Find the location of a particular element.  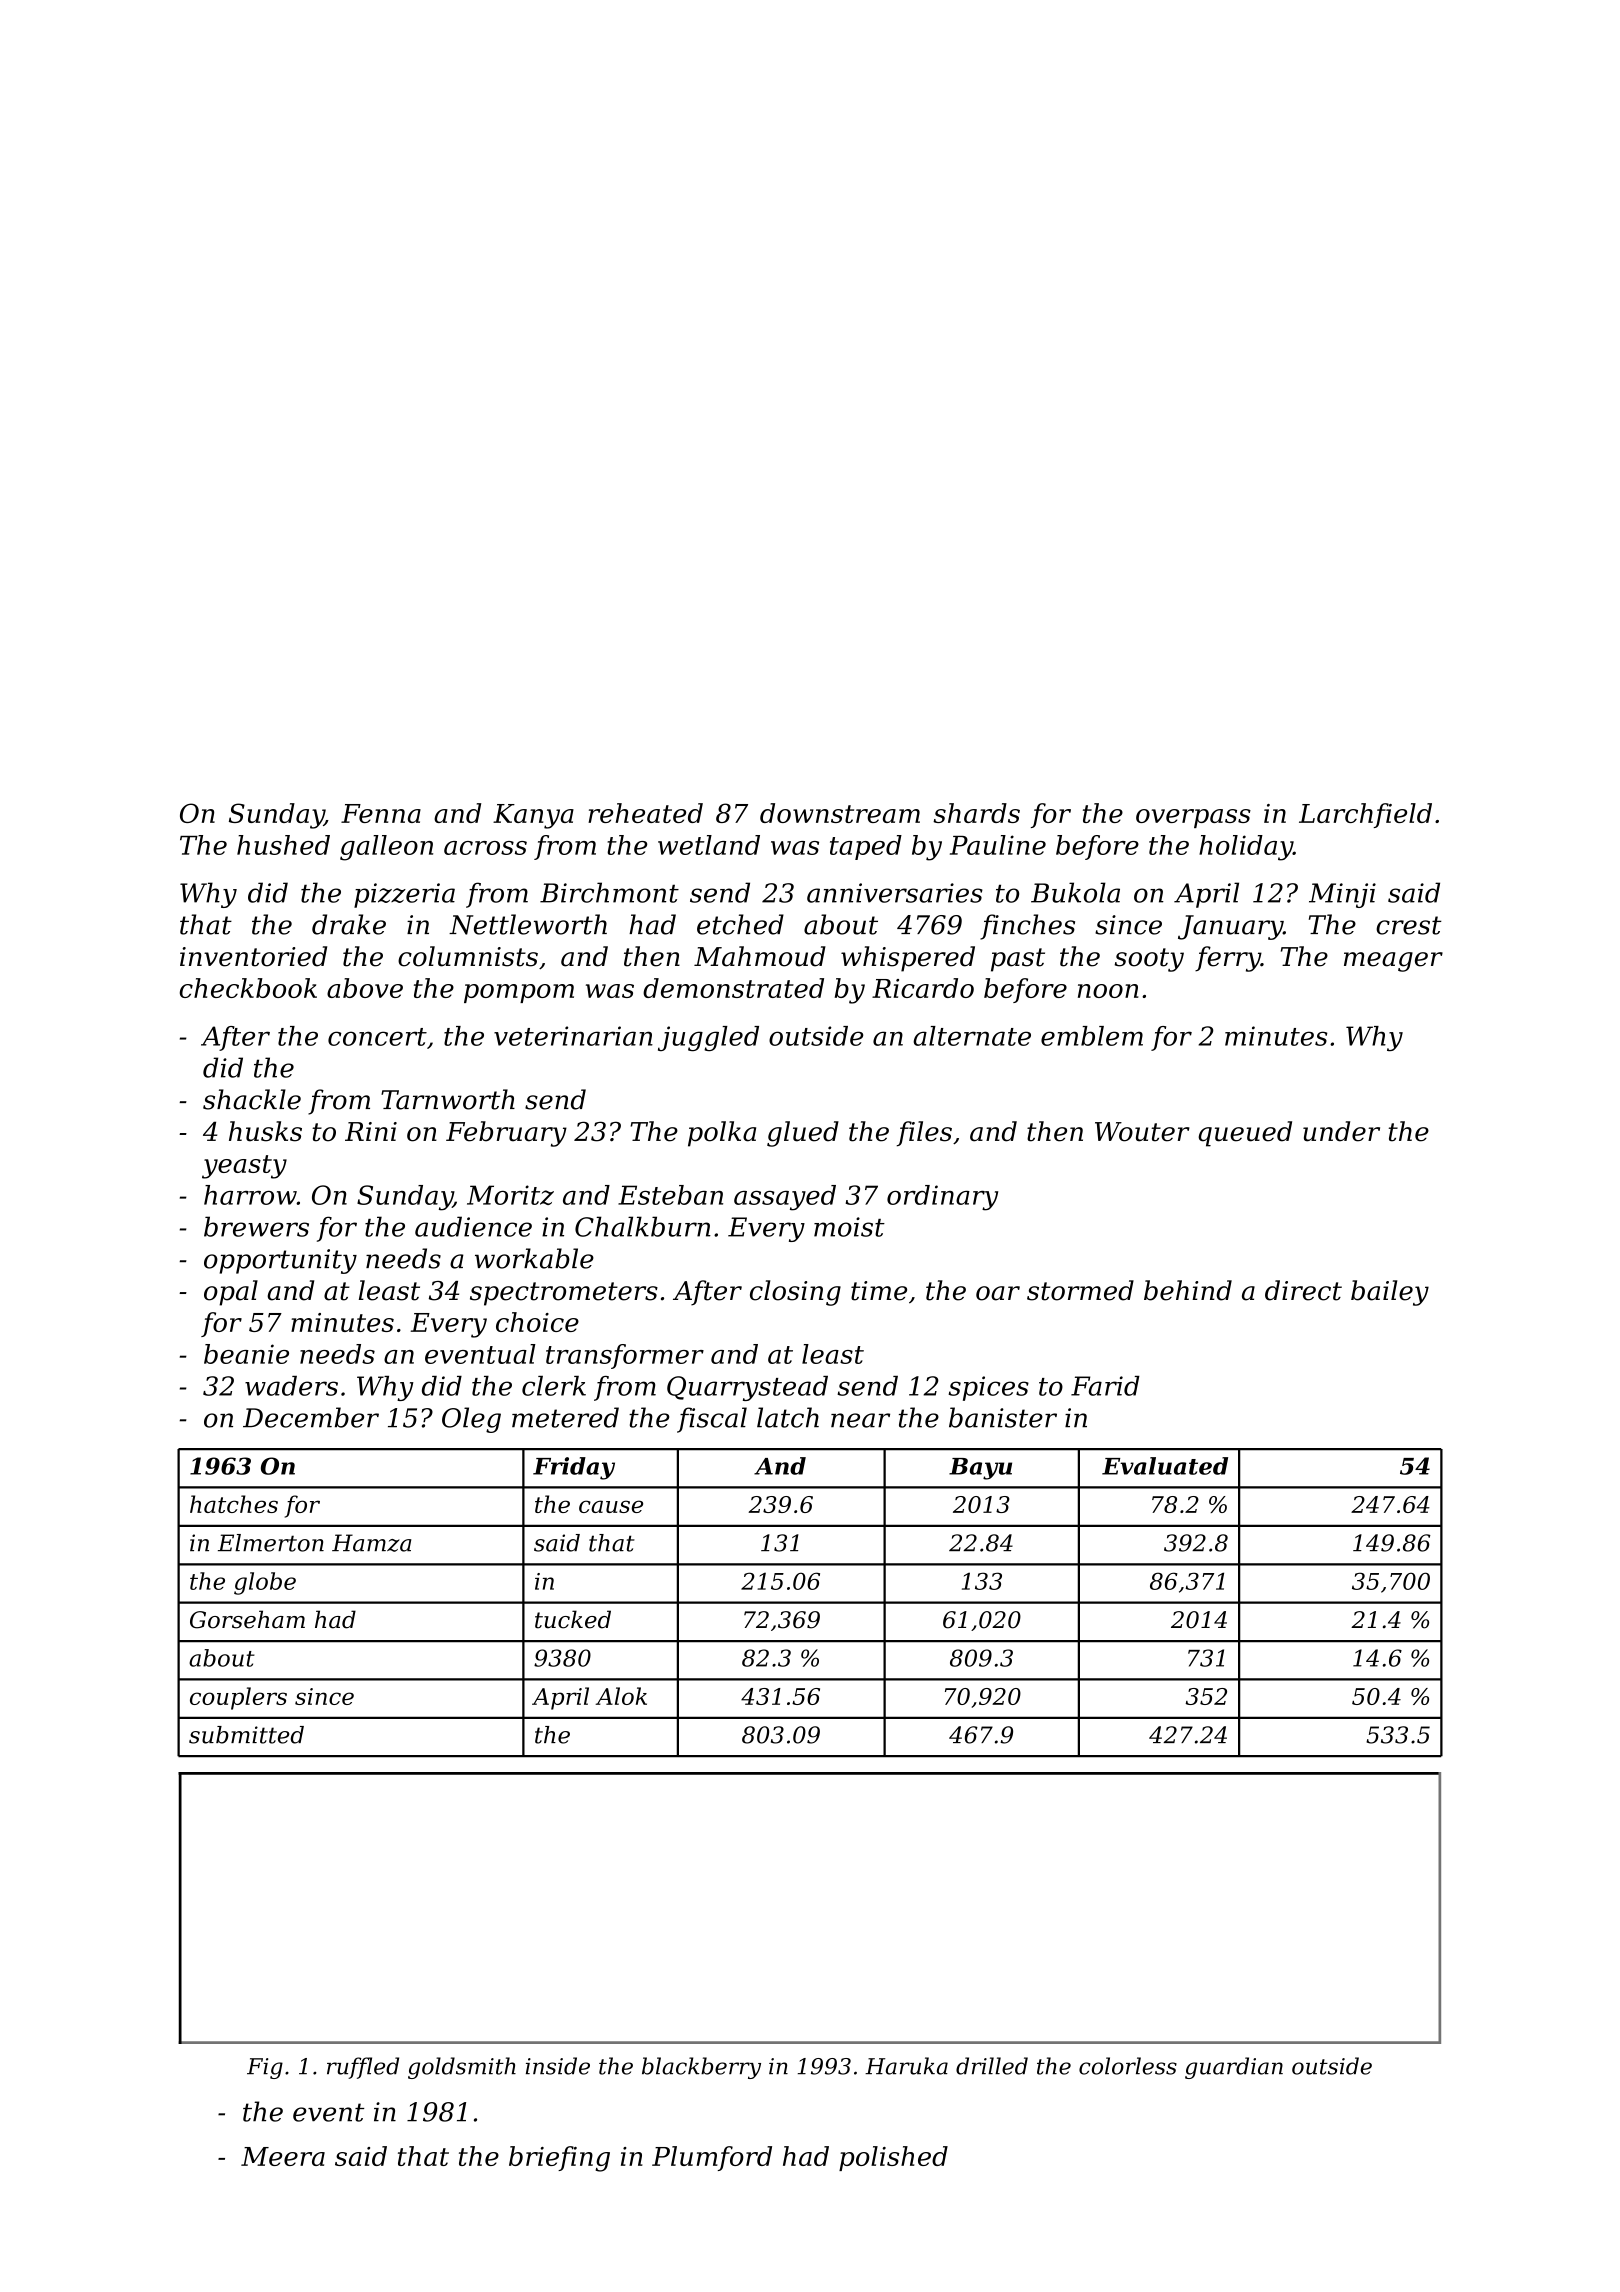

audience is located at coordinates (473, 1226).
